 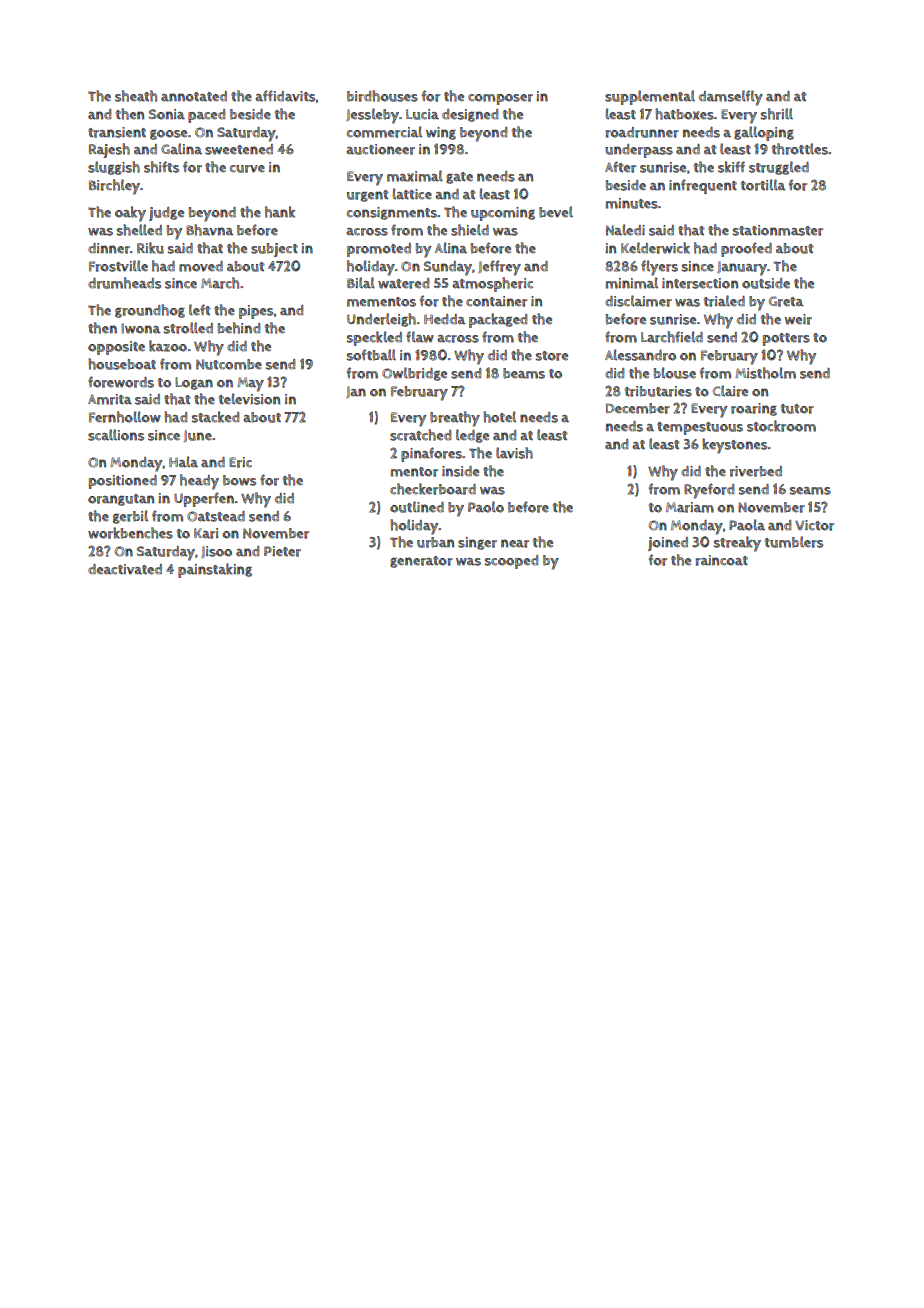 I want to click on auctioneer, so click(x=380, y=149).
